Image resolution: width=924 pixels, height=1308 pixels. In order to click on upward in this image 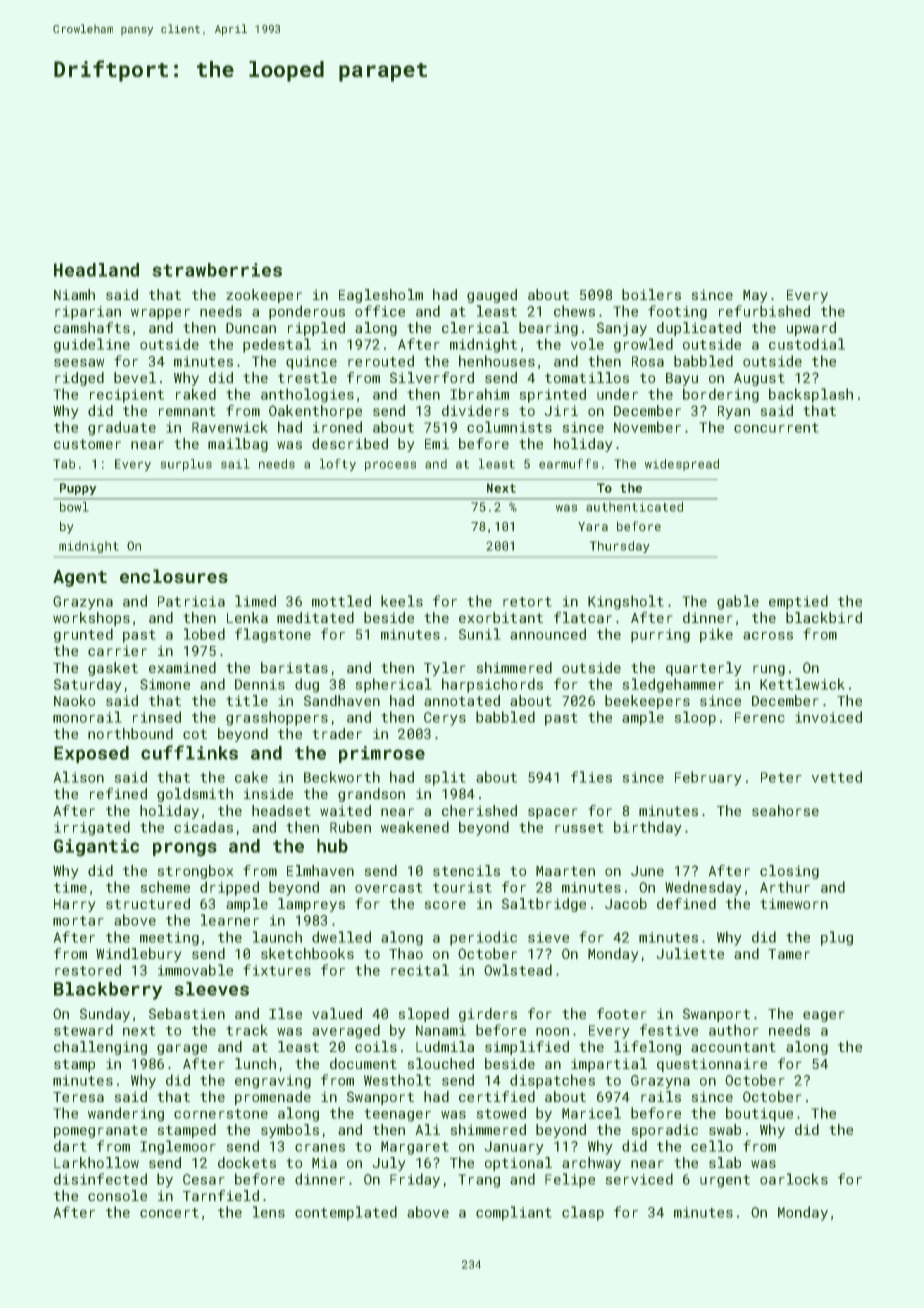, I will do `click(811, 329)`.
